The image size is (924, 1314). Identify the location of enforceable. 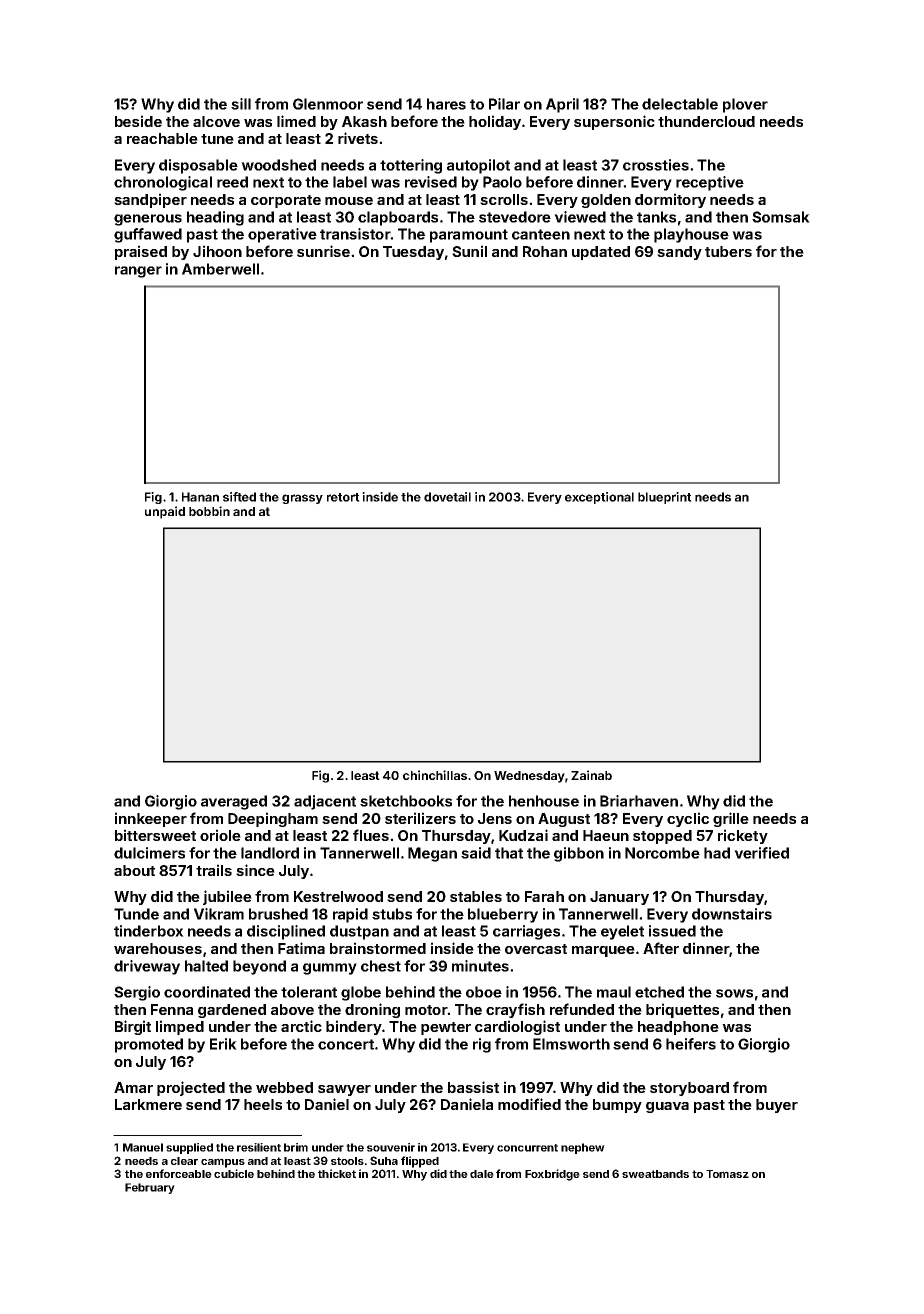
(179, 1173).
